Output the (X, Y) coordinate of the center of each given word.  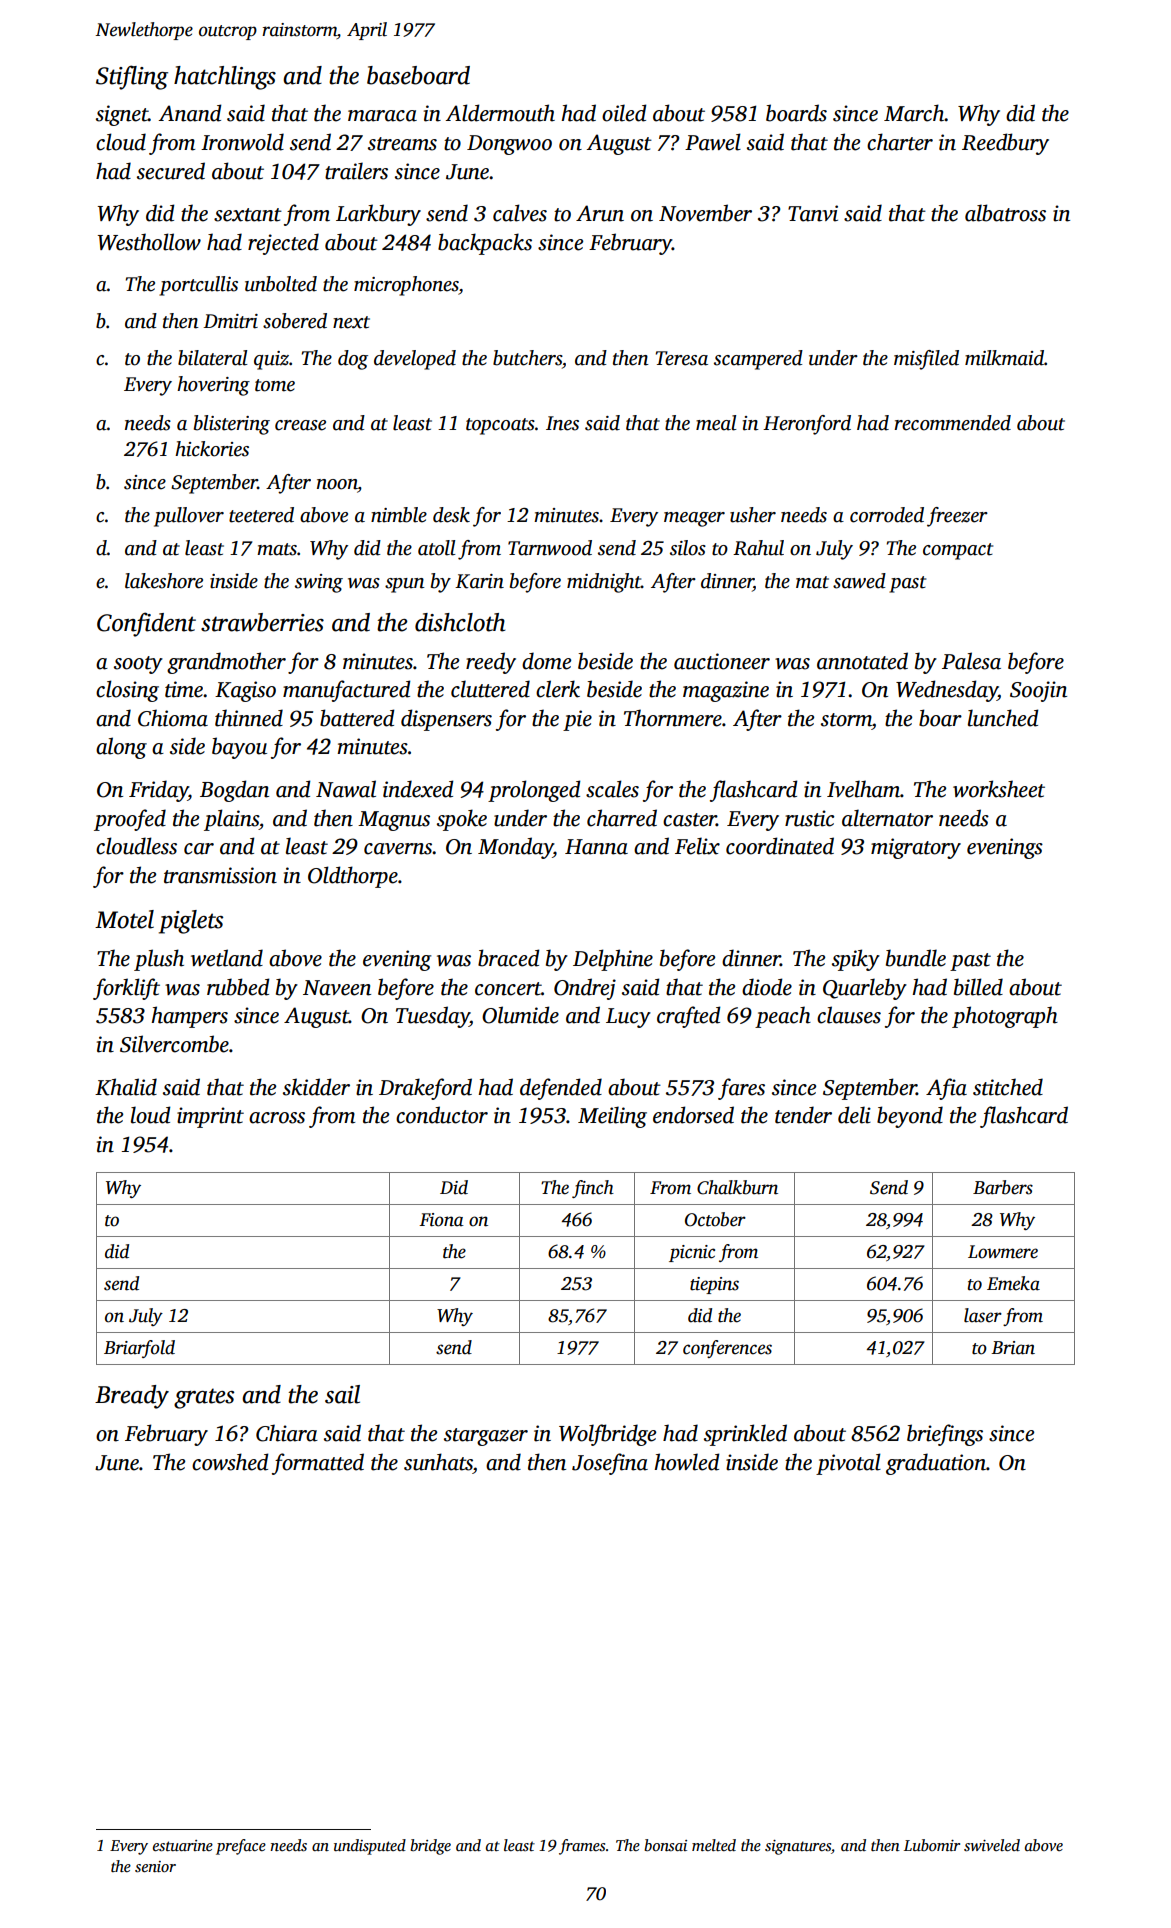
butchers (527, 358)
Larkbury (378, 215)
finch (593, 1189)
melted (714, 1845)
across (277, 1118)
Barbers (1003, 1187)
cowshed (230, 1462)
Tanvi (813, 213)
